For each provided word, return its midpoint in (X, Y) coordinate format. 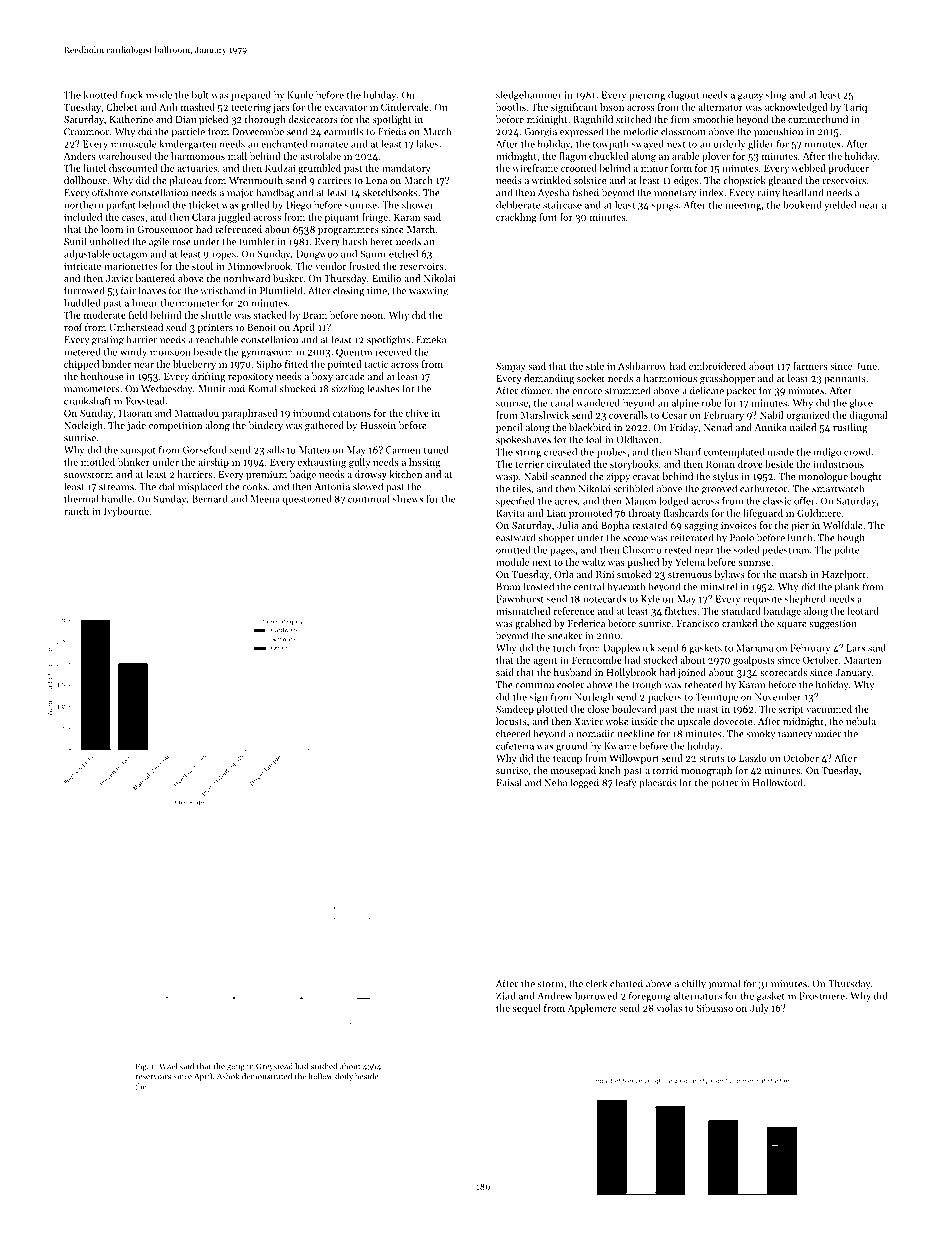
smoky (761, 734)
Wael (168, 1066)
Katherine (131, 119)
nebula (861, 721)
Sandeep (515, 710)
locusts (511, 721)
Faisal (509, 782)
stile (595, 366)
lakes (428, 144)
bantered (155, 278)
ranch (76, 511)
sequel (527, 1009)
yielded (840, 206)
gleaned (785, 181)
